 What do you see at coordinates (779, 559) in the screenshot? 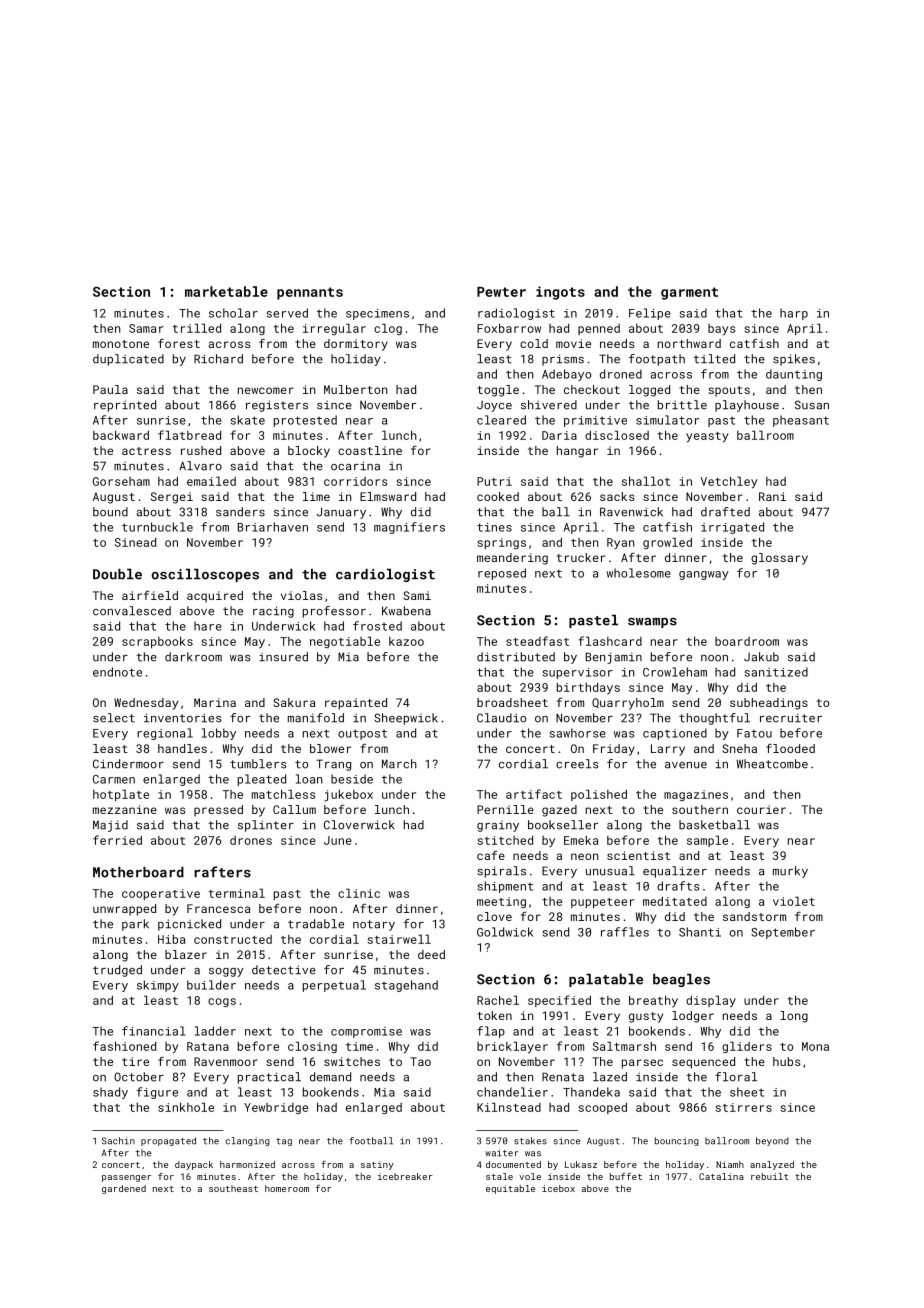
I see `glossary` at bounding box center [779, 559].
